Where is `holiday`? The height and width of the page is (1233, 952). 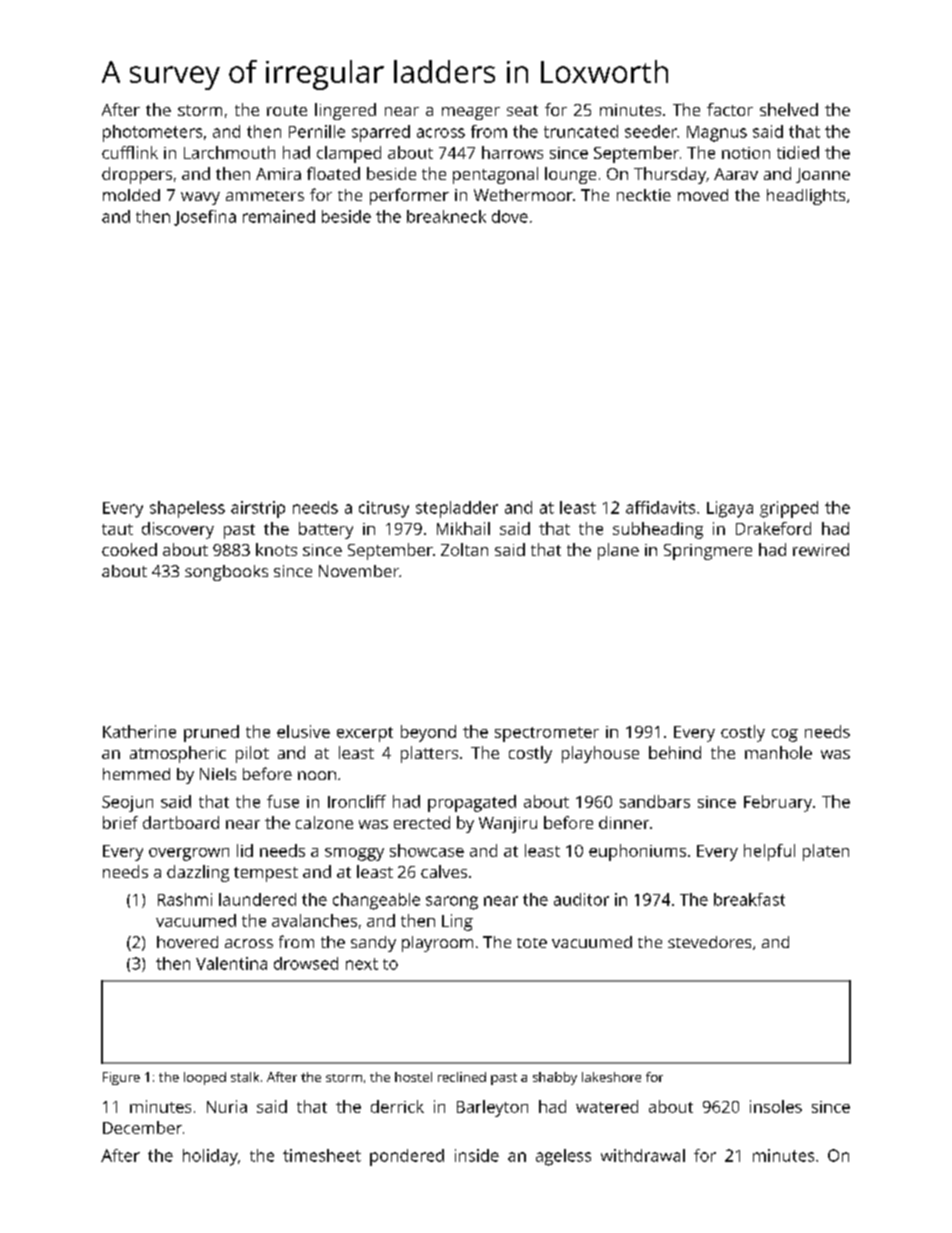
holiday is located at coordinates (210, 1157).
